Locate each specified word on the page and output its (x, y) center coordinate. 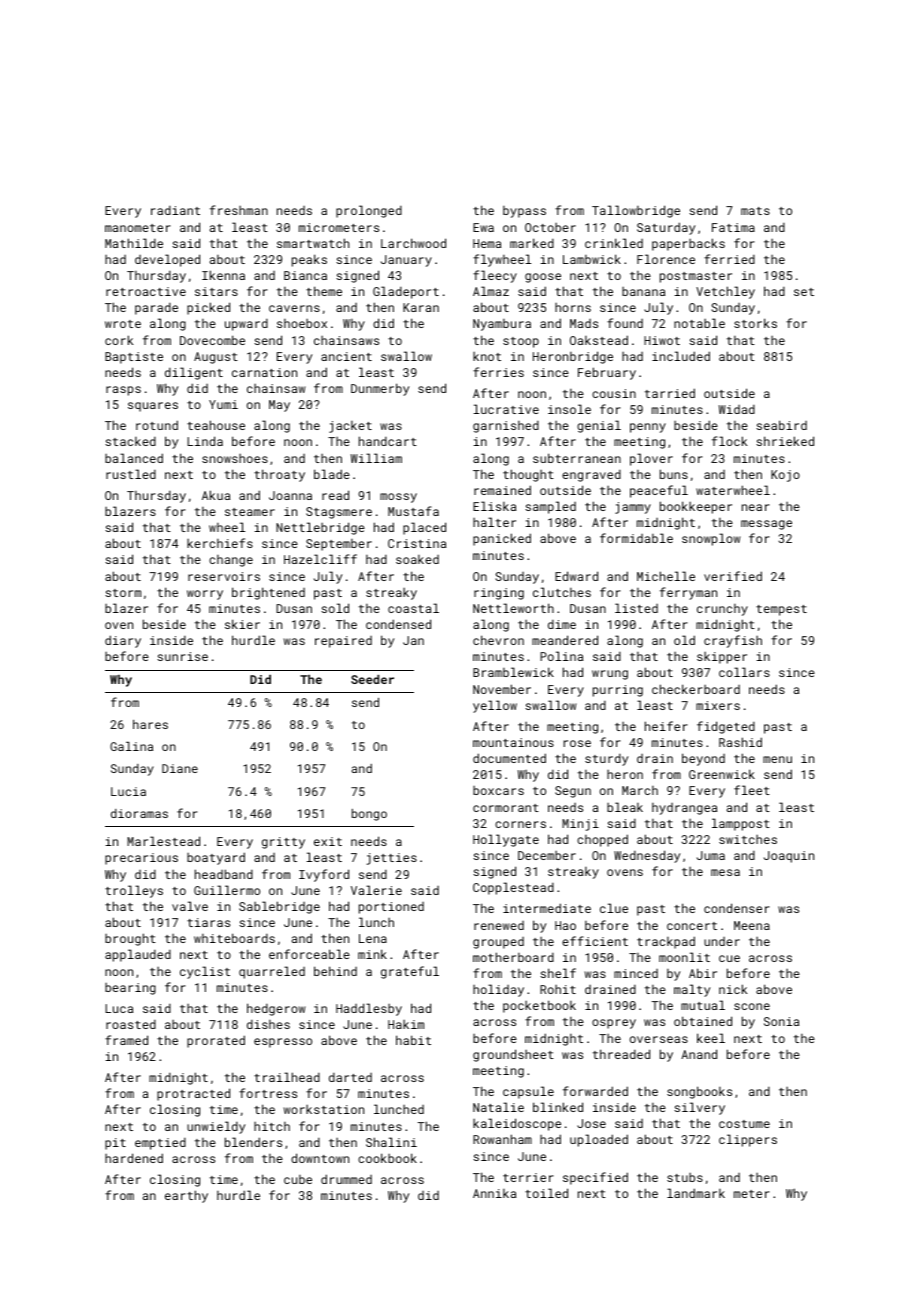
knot (487, 356)
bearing (130, 989)
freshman (239, 210)
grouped (498, 943)
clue (614, 908)
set (804, 292)
